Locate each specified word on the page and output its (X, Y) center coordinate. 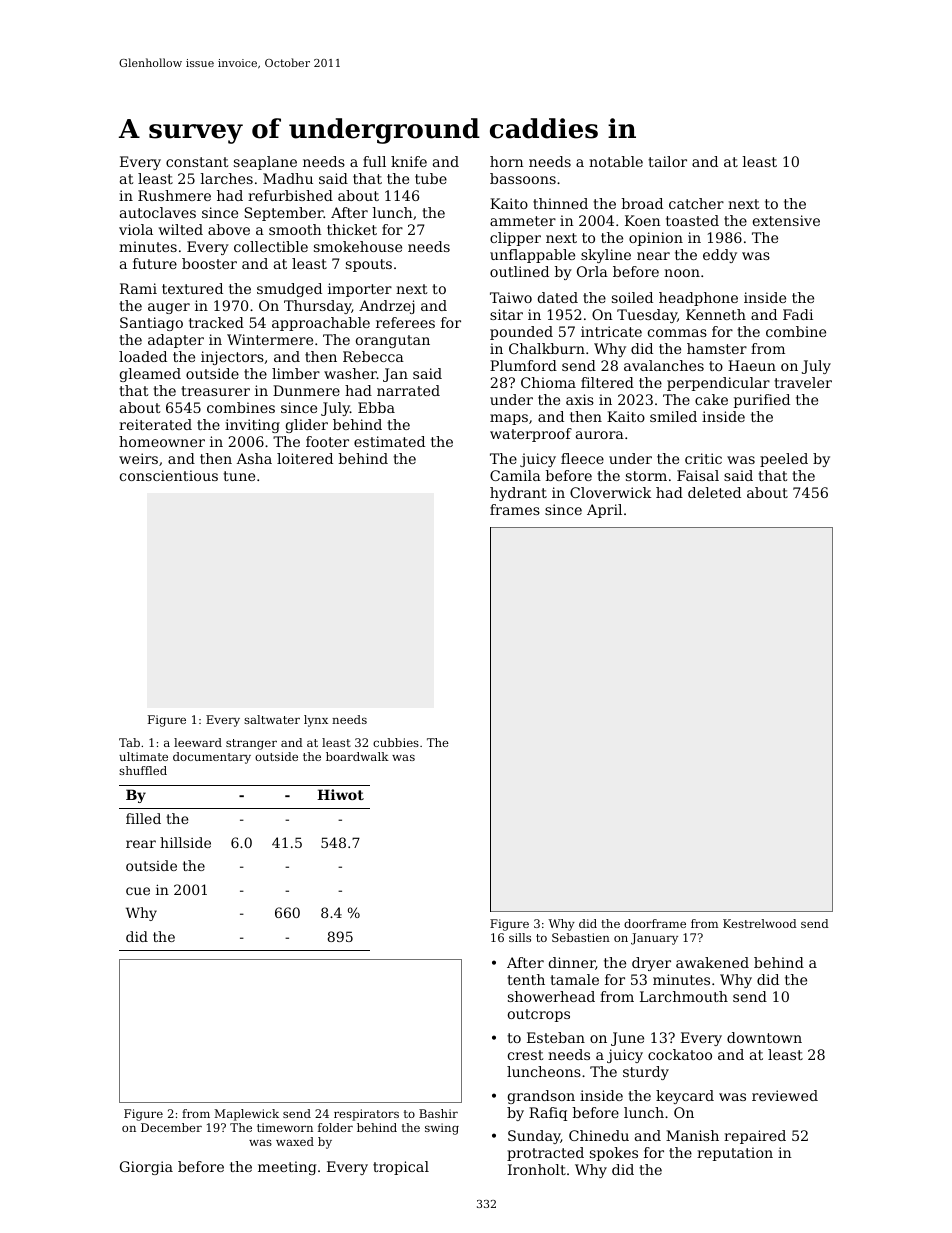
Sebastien (581, 937)
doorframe (655, 923)
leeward (198, 742)
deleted (714, 492)
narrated (408, 390)
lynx (316, 721)
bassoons (523, 178)
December (171, 1127)
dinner (572, 962)
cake (711, 399)
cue (138, 891)
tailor (667, 161)
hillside (185, 842)
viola (136, 229)
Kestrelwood (760, 923)
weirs (138, 458)
